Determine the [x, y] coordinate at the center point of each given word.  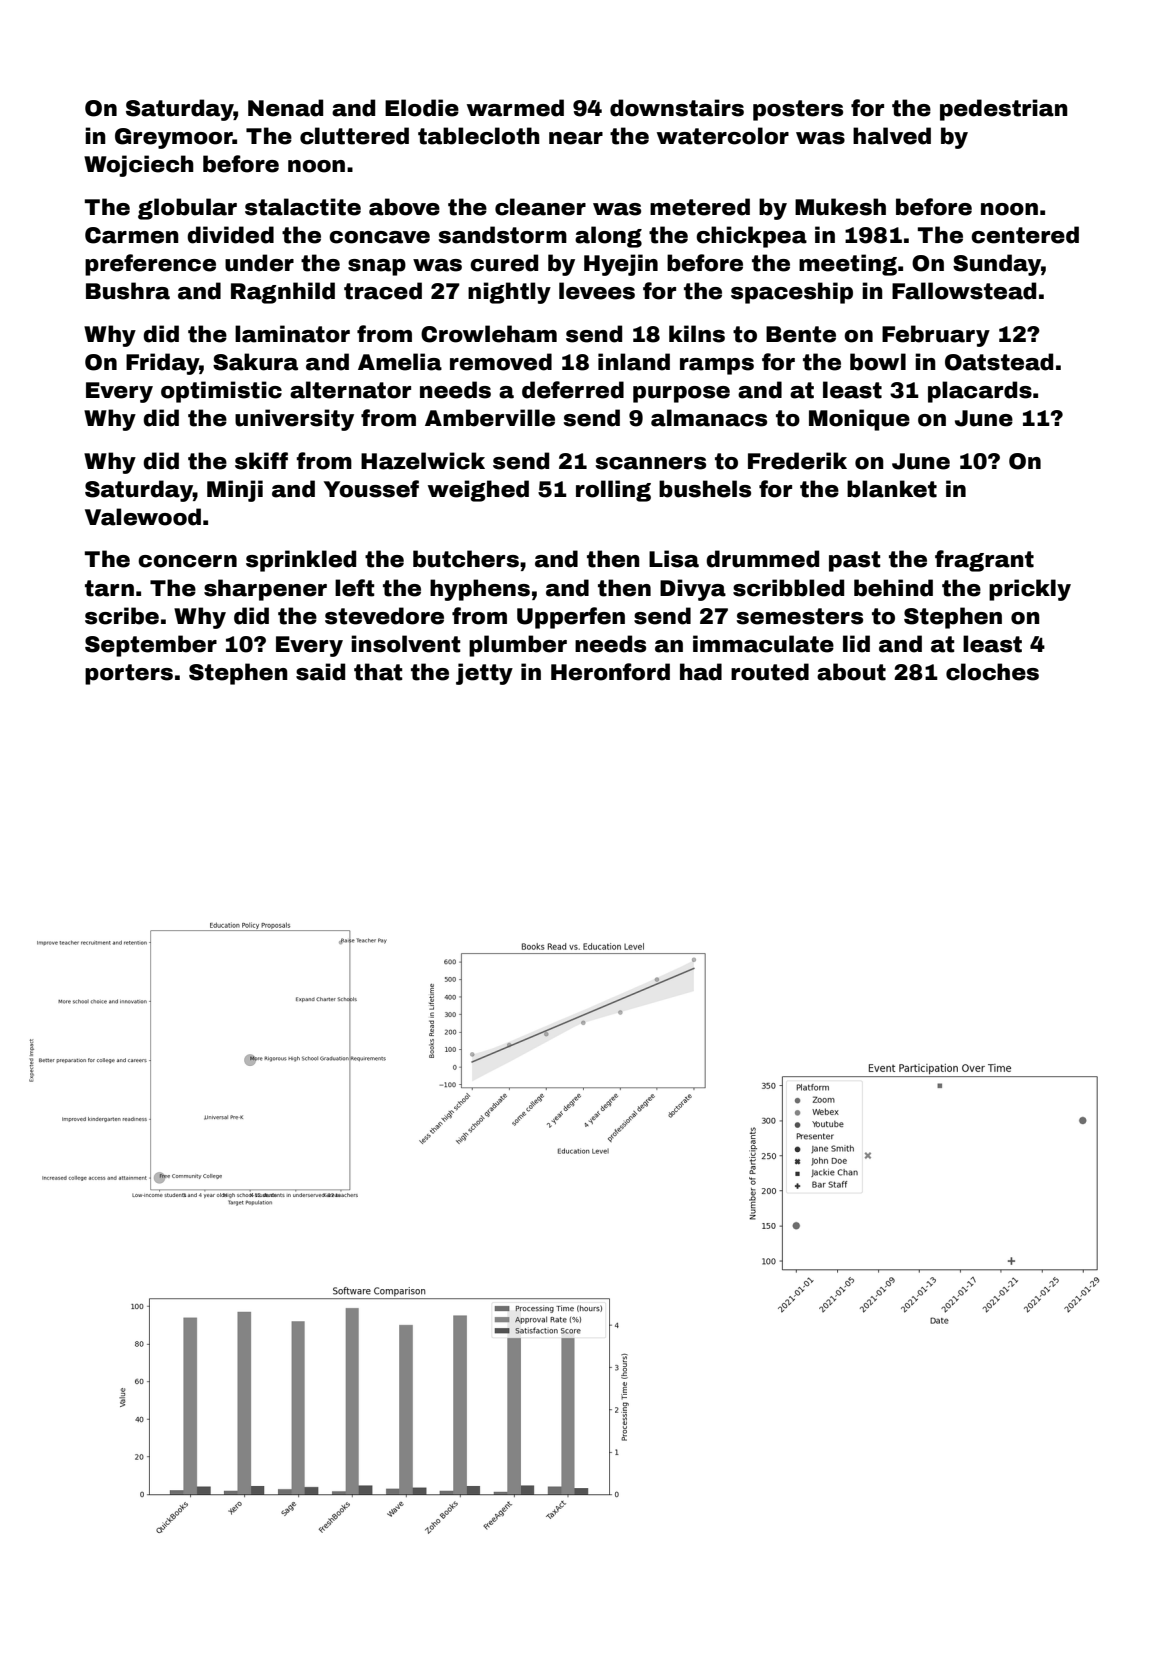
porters [129, 674]
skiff [261, 461]
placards [980, 392]
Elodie [422, 108]
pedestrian [1004, 110]
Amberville [490, 418]
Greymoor [174, 138]
